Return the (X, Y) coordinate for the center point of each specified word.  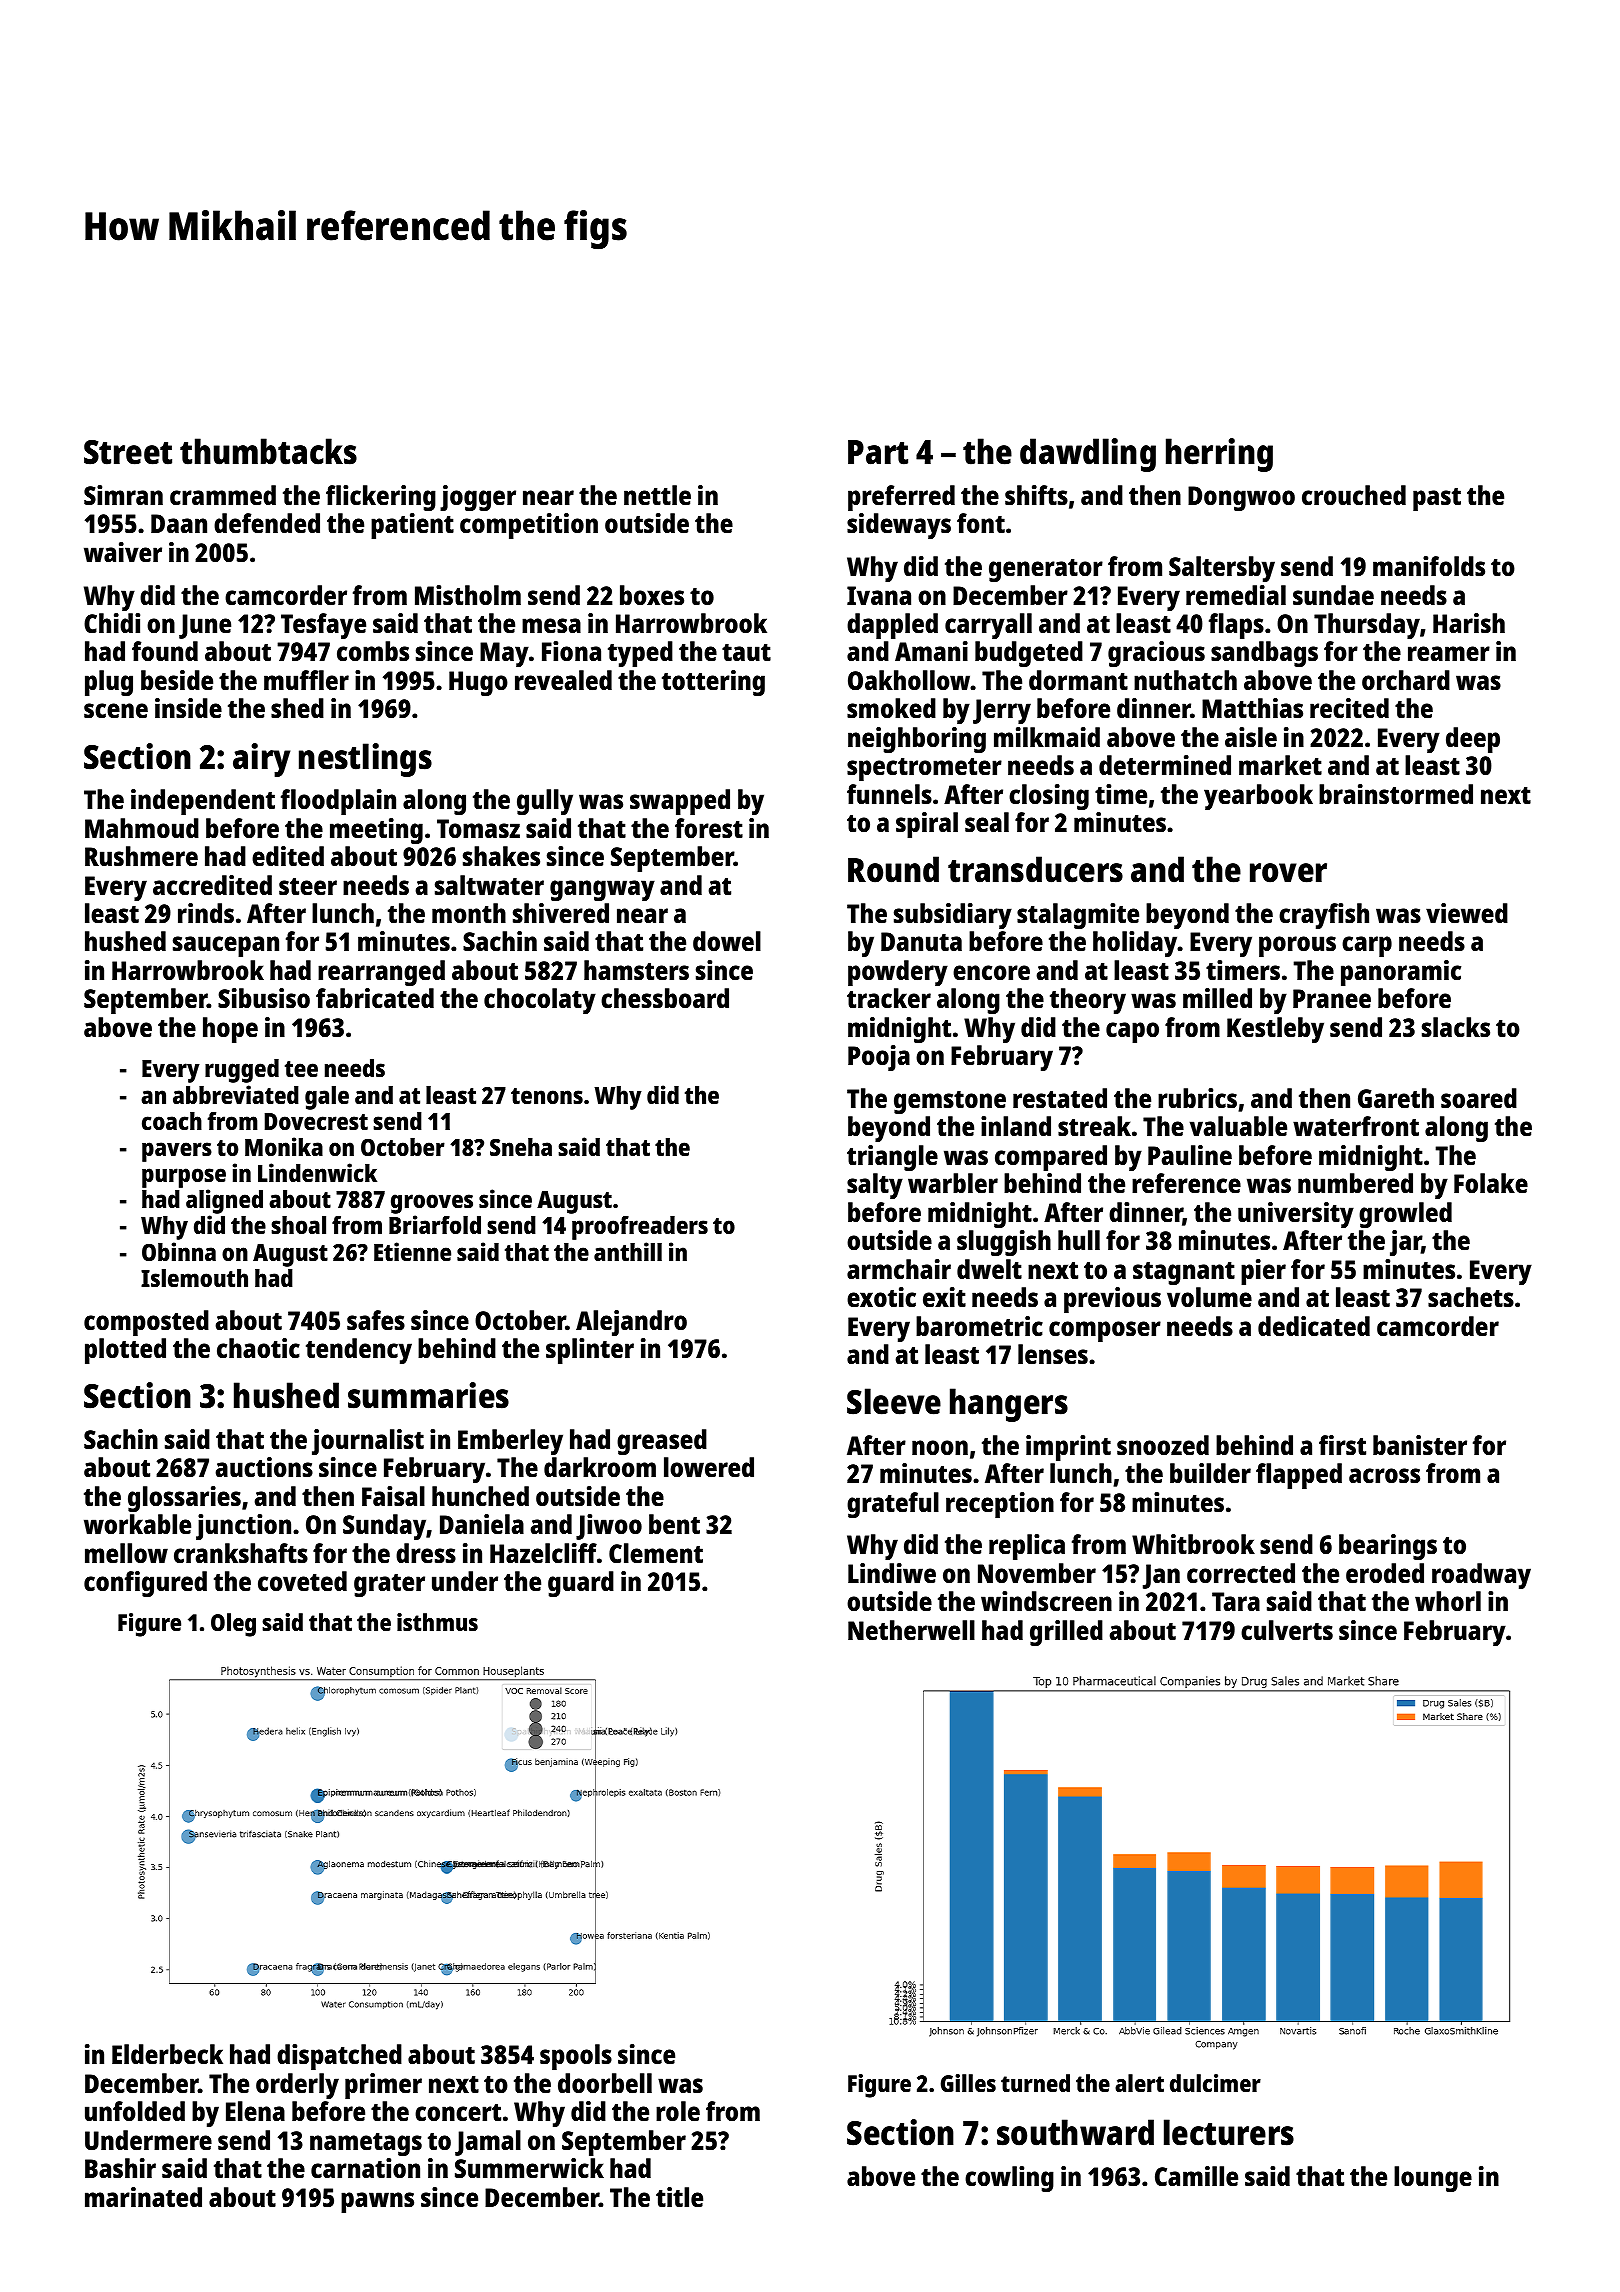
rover (1288, 873)
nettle (657, 495)
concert (458, 2112)
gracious (1156, 654)
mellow (126, 1553)
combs (373, 651)
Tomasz (478, 828)
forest (709, 828)
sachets (1471, 1297)
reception (1000, 1505)
